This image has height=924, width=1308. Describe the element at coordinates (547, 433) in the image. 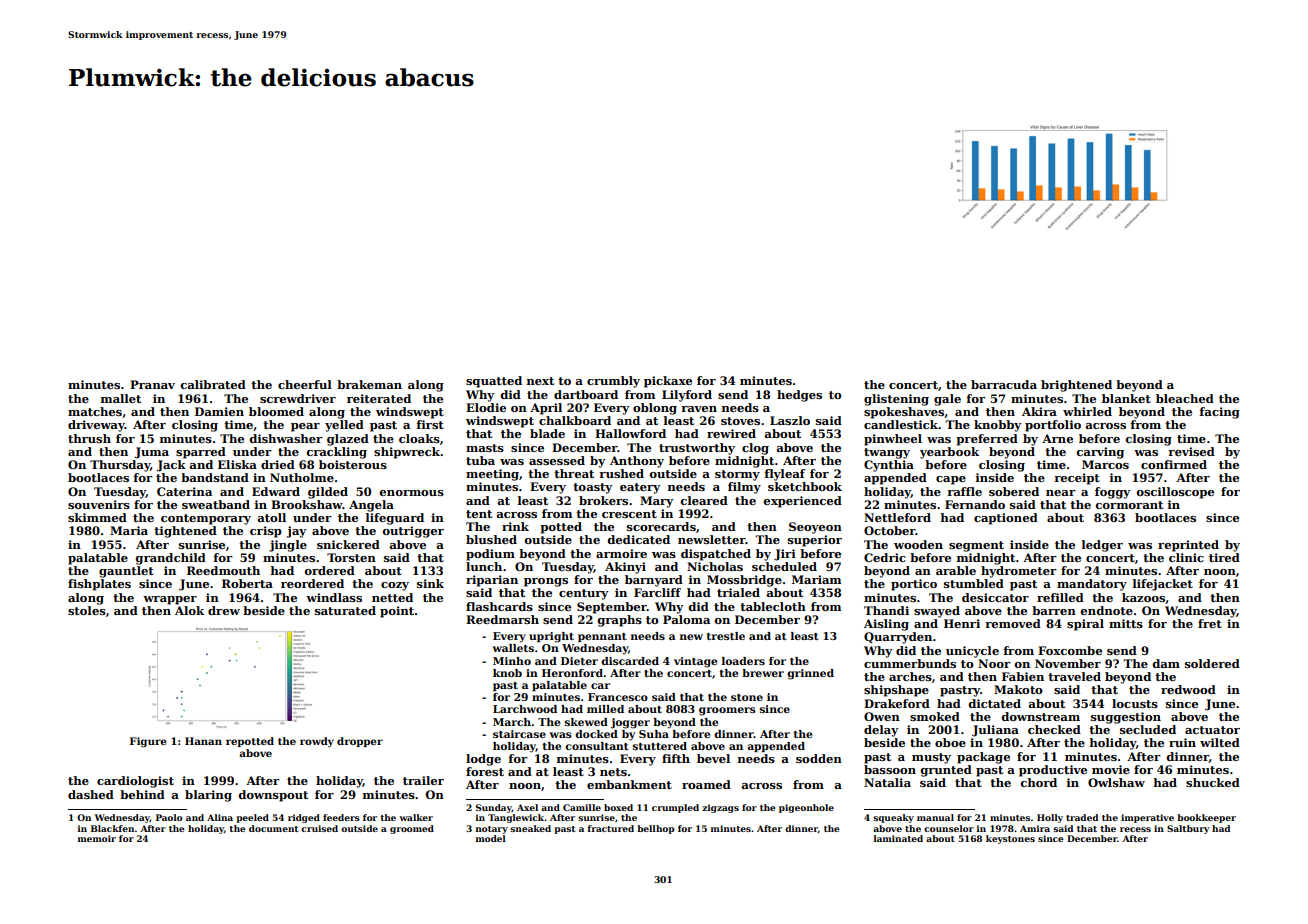

I see `blade` at that location.
